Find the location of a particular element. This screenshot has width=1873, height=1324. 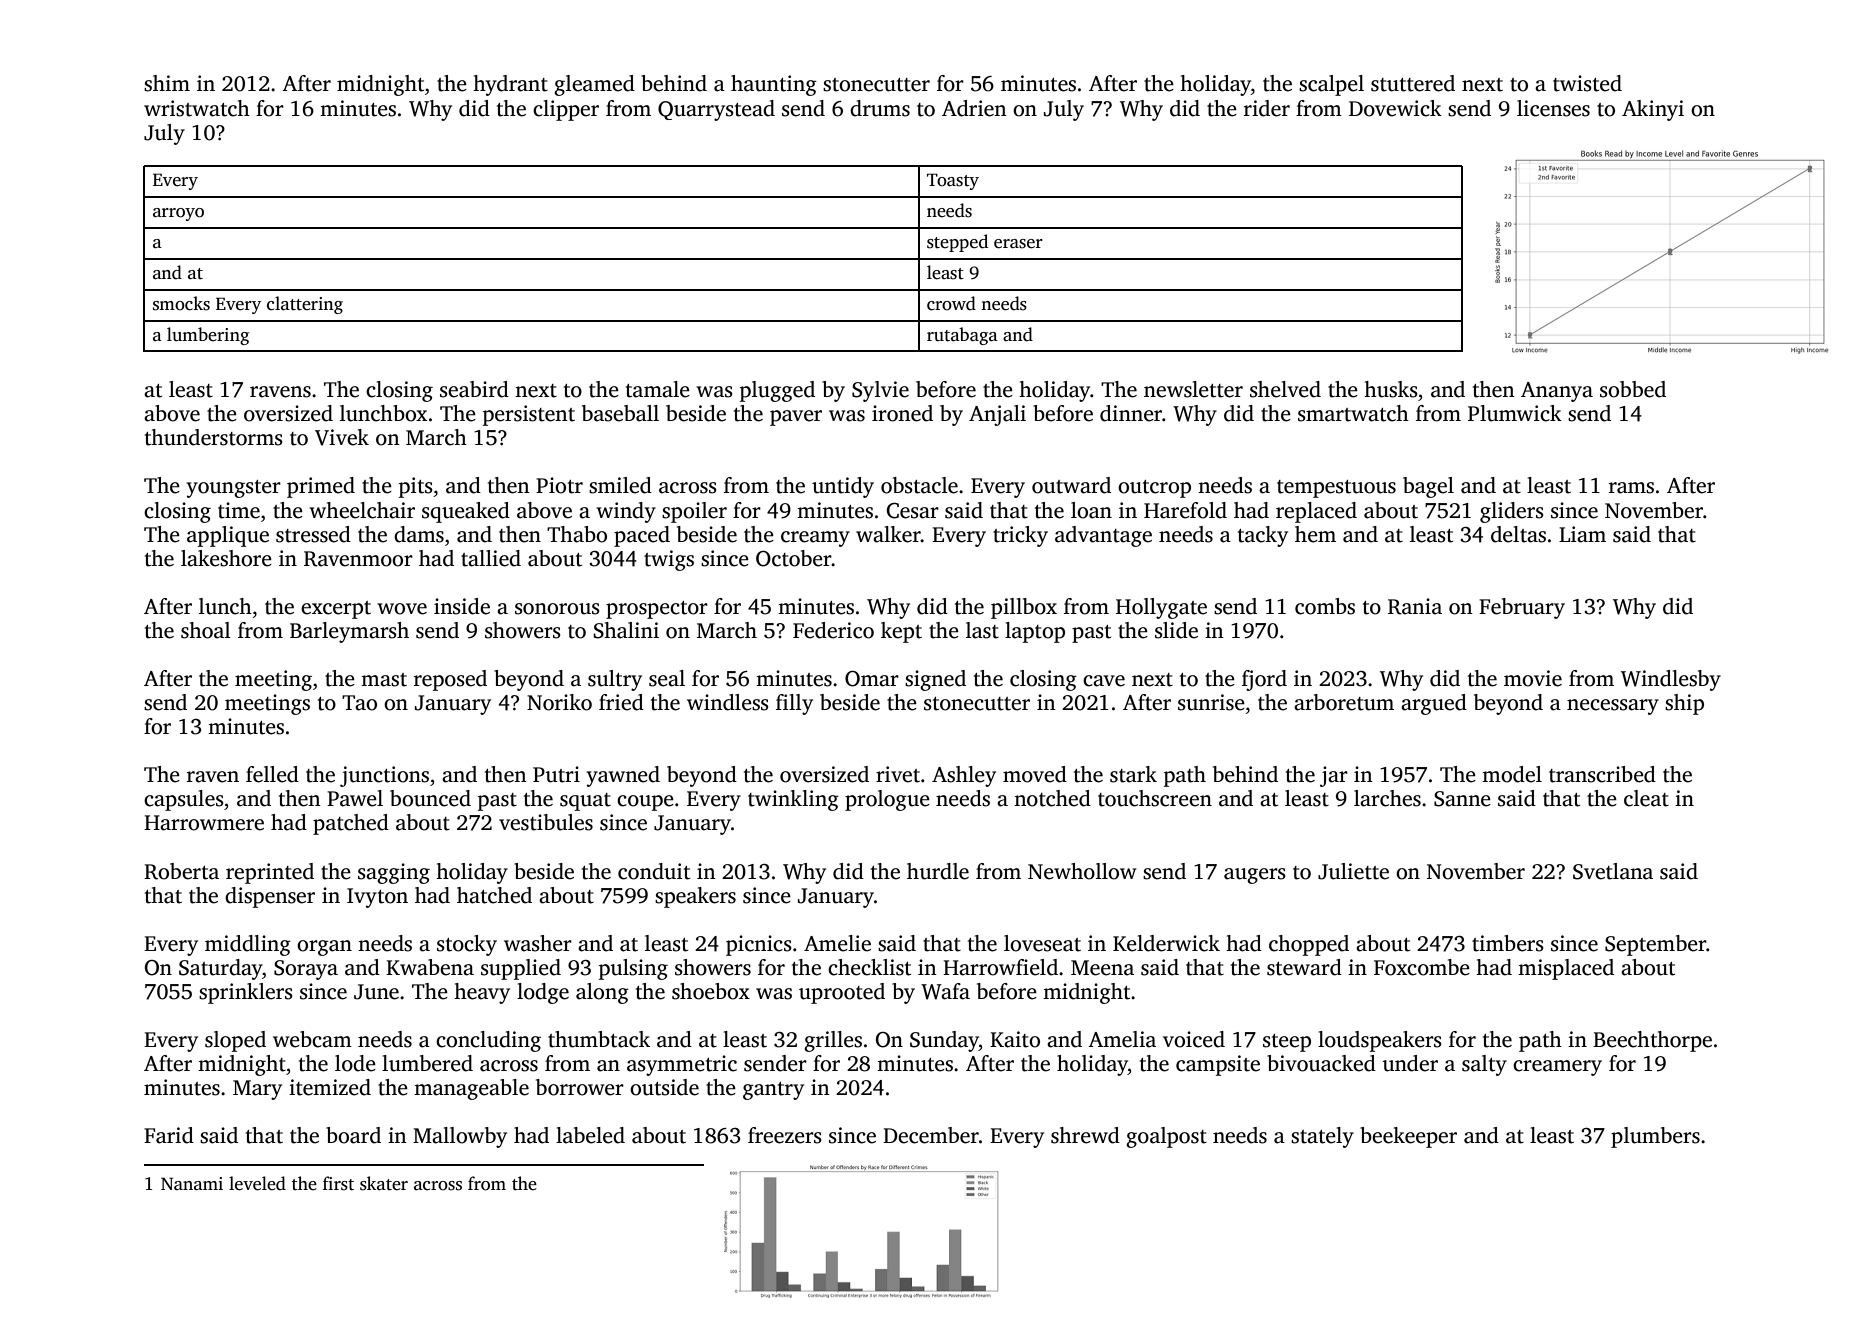

Dovewick is located at coordinates (1395, 108).
